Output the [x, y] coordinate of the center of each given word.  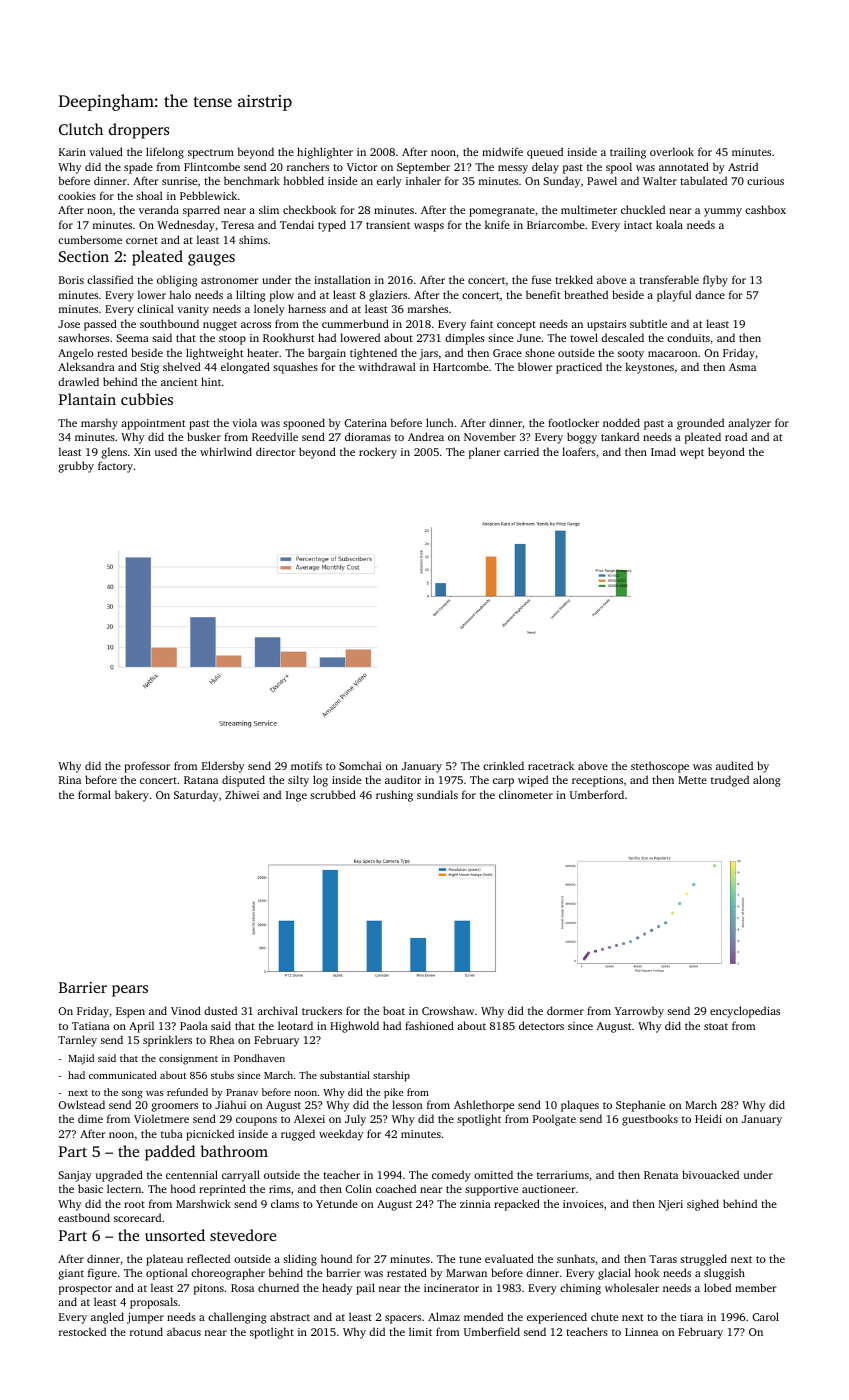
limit [420, 1331]
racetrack [551, 765]
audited [734, 765]
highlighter [325, 153]
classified [110, 279]
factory [115, 467]
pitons [209, 1289]
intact [638, 225]
